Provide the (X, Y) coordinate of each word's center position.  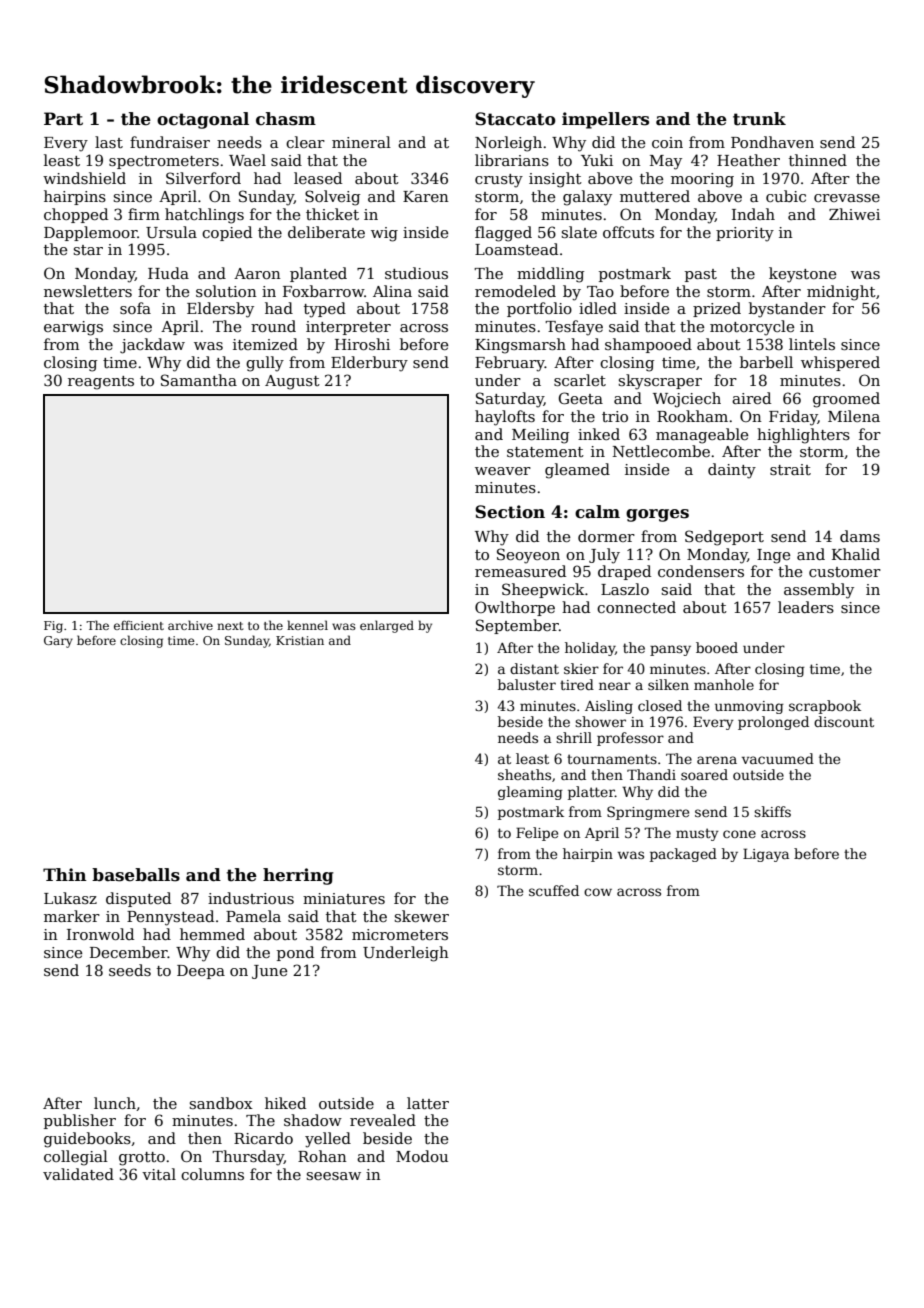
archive (190, 625)
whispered (840, 363)
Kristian (300, 640)
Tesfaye (574, 328)
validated (78, 1174)
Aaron (257, 273)
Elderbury (369, 364)
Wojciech (687, 400)
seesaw (333, 1176)
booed (717, 647)
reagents (101, 383)
